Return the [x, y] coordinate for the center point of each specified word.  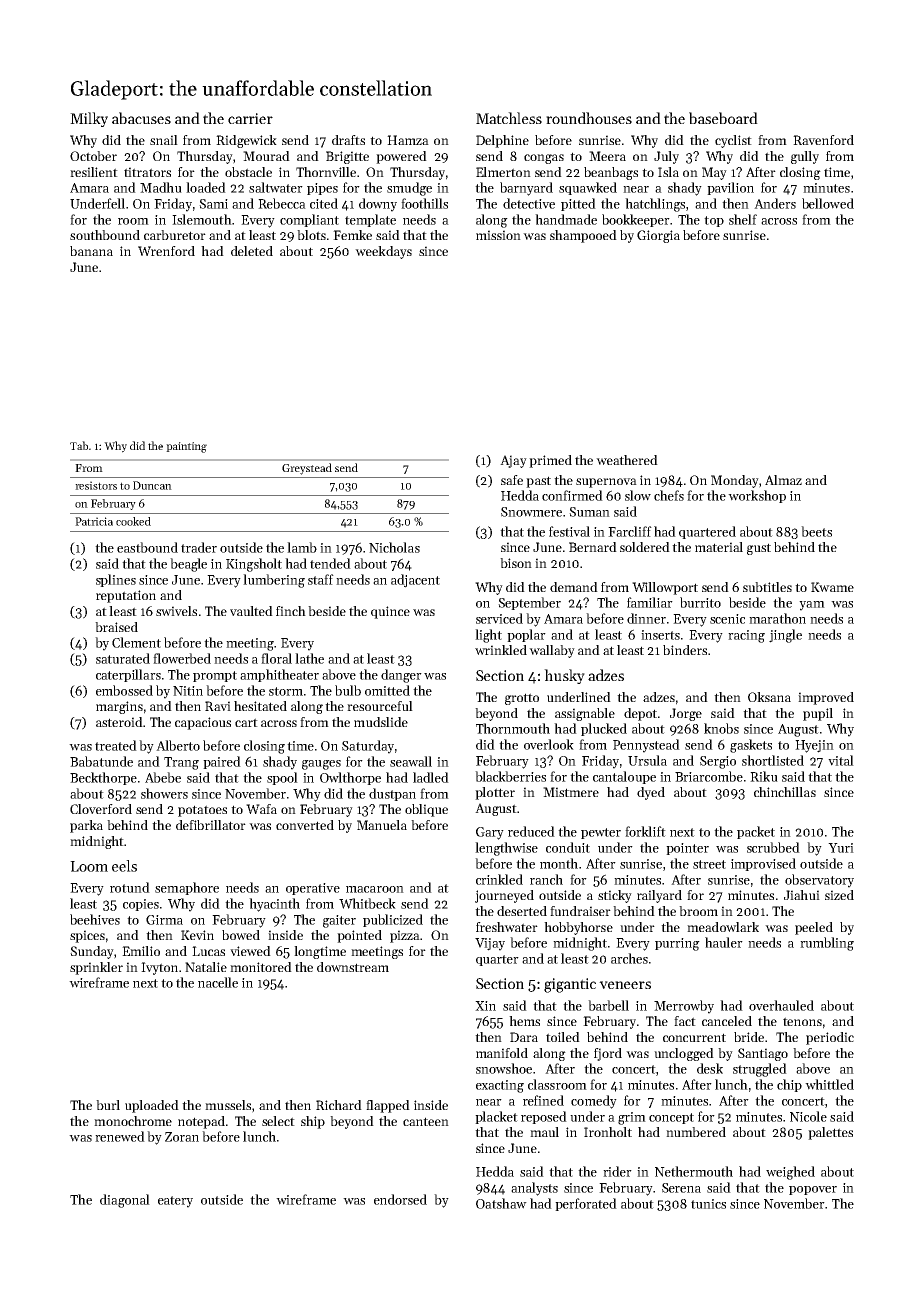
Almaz [783, 480]
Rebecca [282, 203]
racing [746, 636]
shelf [743, 219]
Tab [79, 445]
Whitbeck [367, 903]
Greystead [307, 469]
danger [401, 676]
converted [305, 825]
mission [498, 235]
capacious [203, 723]
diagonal [125, 1201]
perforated [586, 1204]
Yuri [841, 848]
